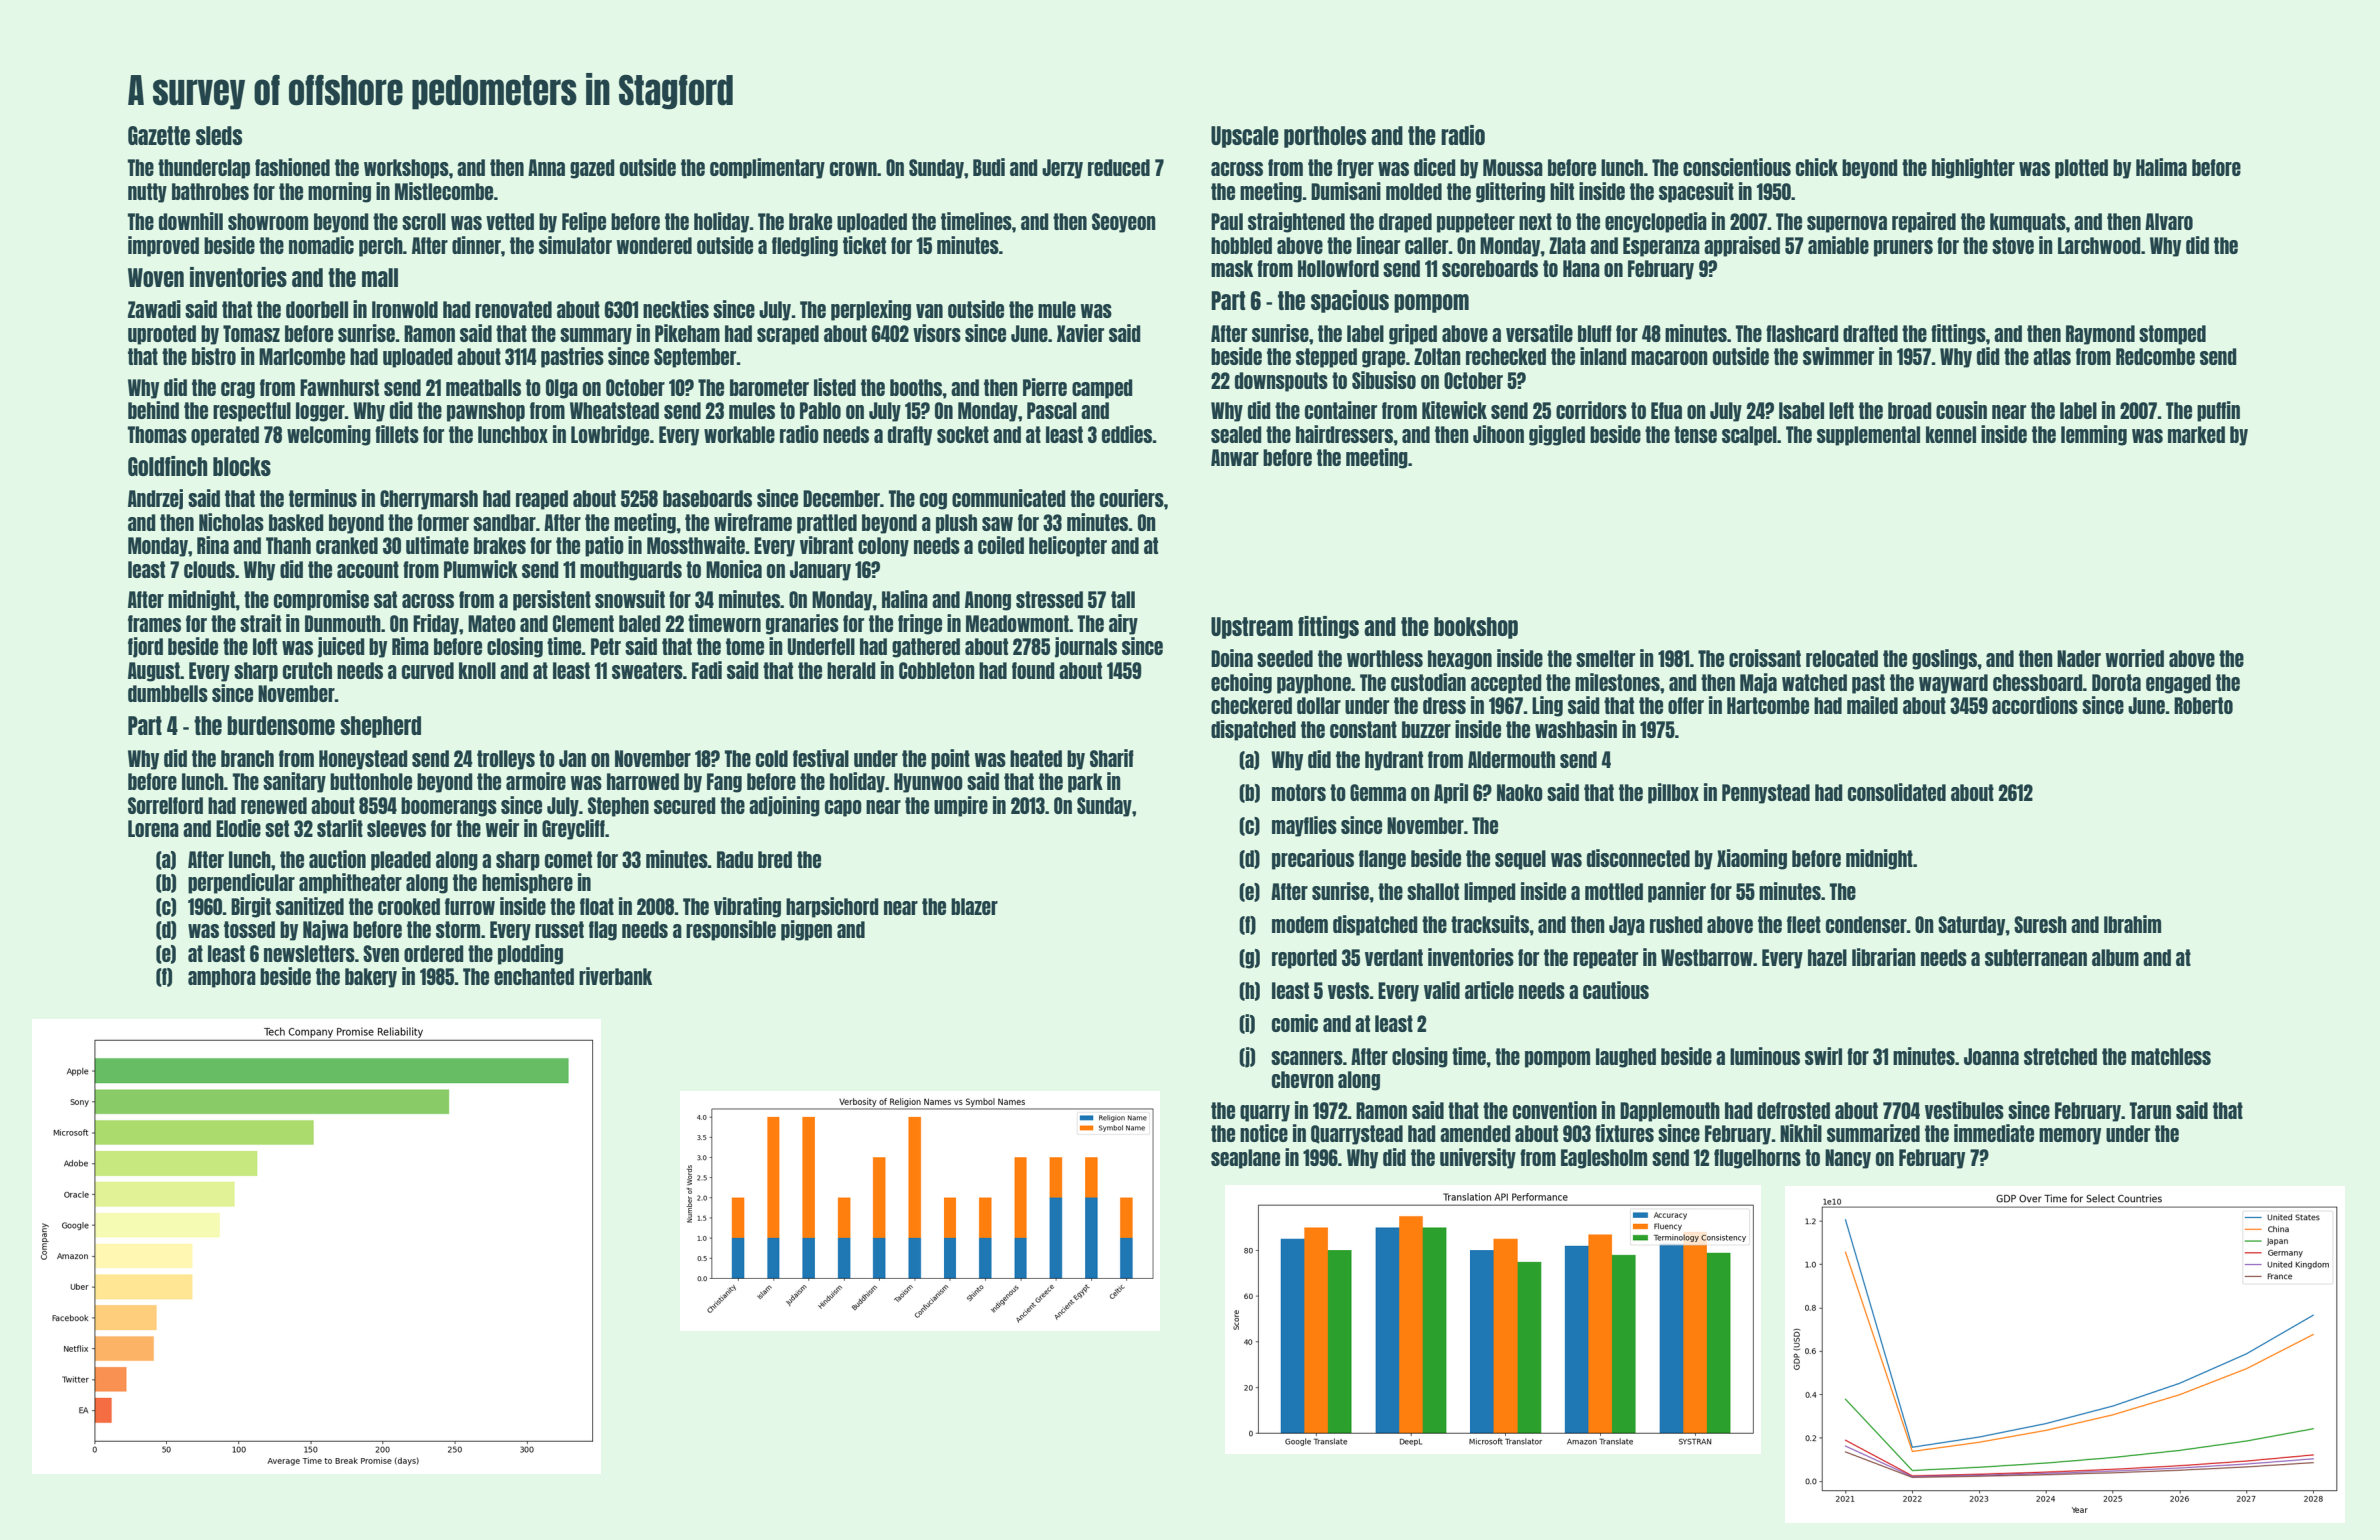 Image resolution: width=2380 pixels, height=1540 pixels. Describe the element at coordinates (1264, 1133) in the document. I see `notice` at that location.
